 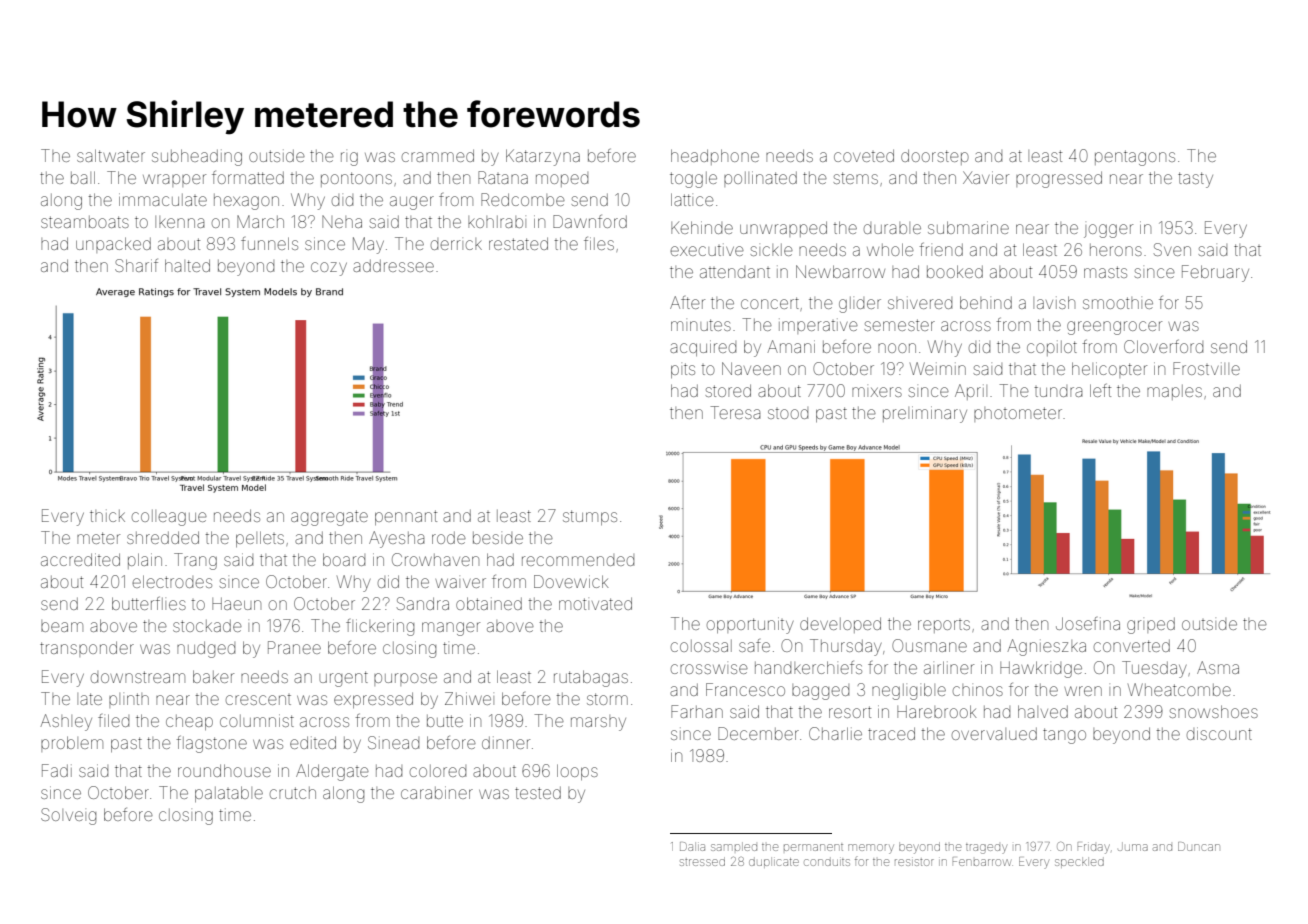 What do you see at coordinates (136, 265) in the page?
I see `Sharif` at bounding box center [136, 265].
